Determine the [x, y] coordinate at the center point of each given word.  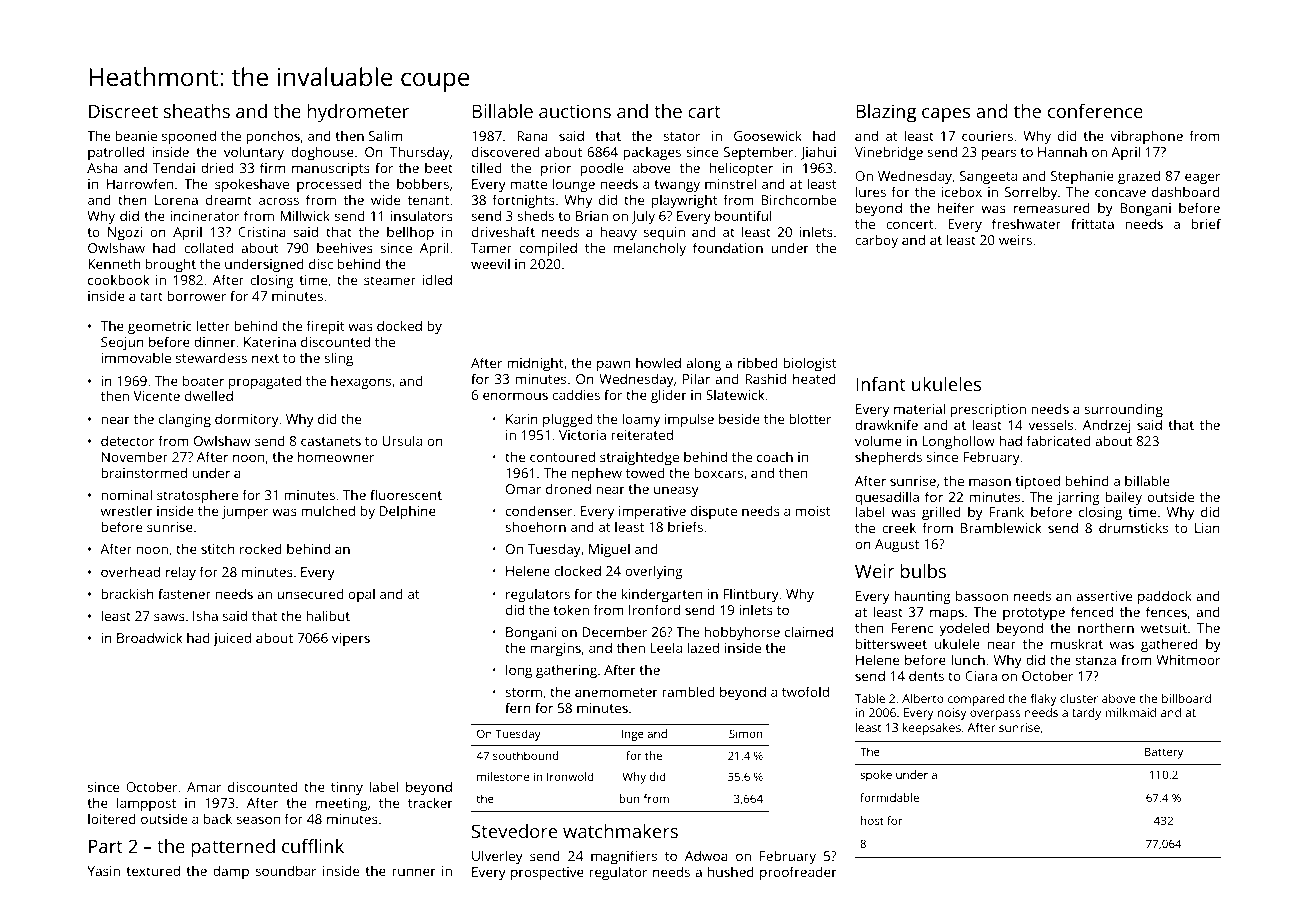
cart [704, 112]
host [872, 820]
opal [361, 595]
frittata [1092, 223]
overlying [654, 572]
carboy [876, 241]
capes [946, 115]
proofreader [798, 873]
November [135, 456]
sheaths [196, 111]
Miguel [609, 550]
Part [106, 846]
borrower [196, 295]
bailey [1123, 498]
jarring [1078, 499]
